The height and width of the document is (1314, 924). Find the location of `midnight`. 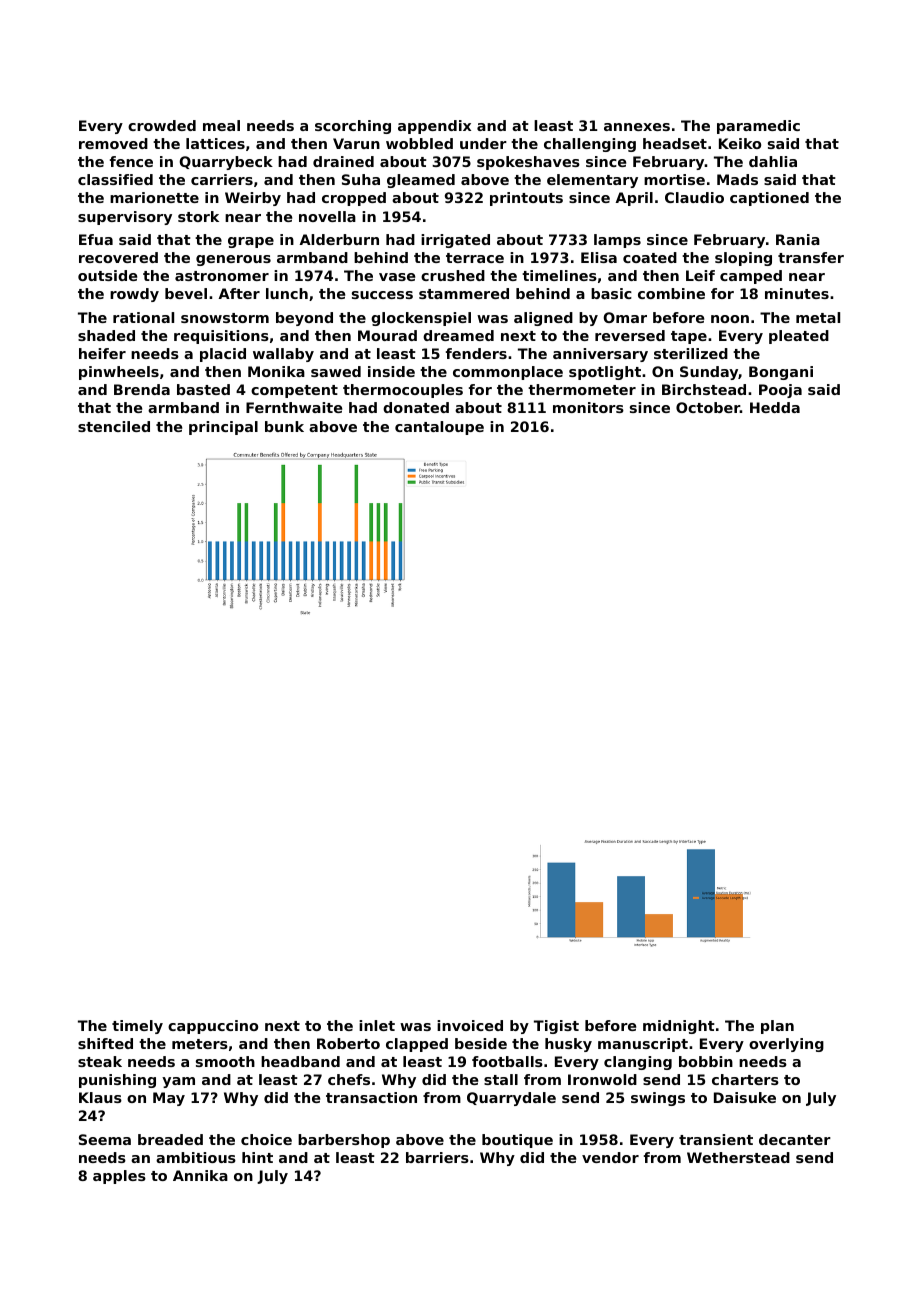

midnight is located at coordinates (679, 1027).
